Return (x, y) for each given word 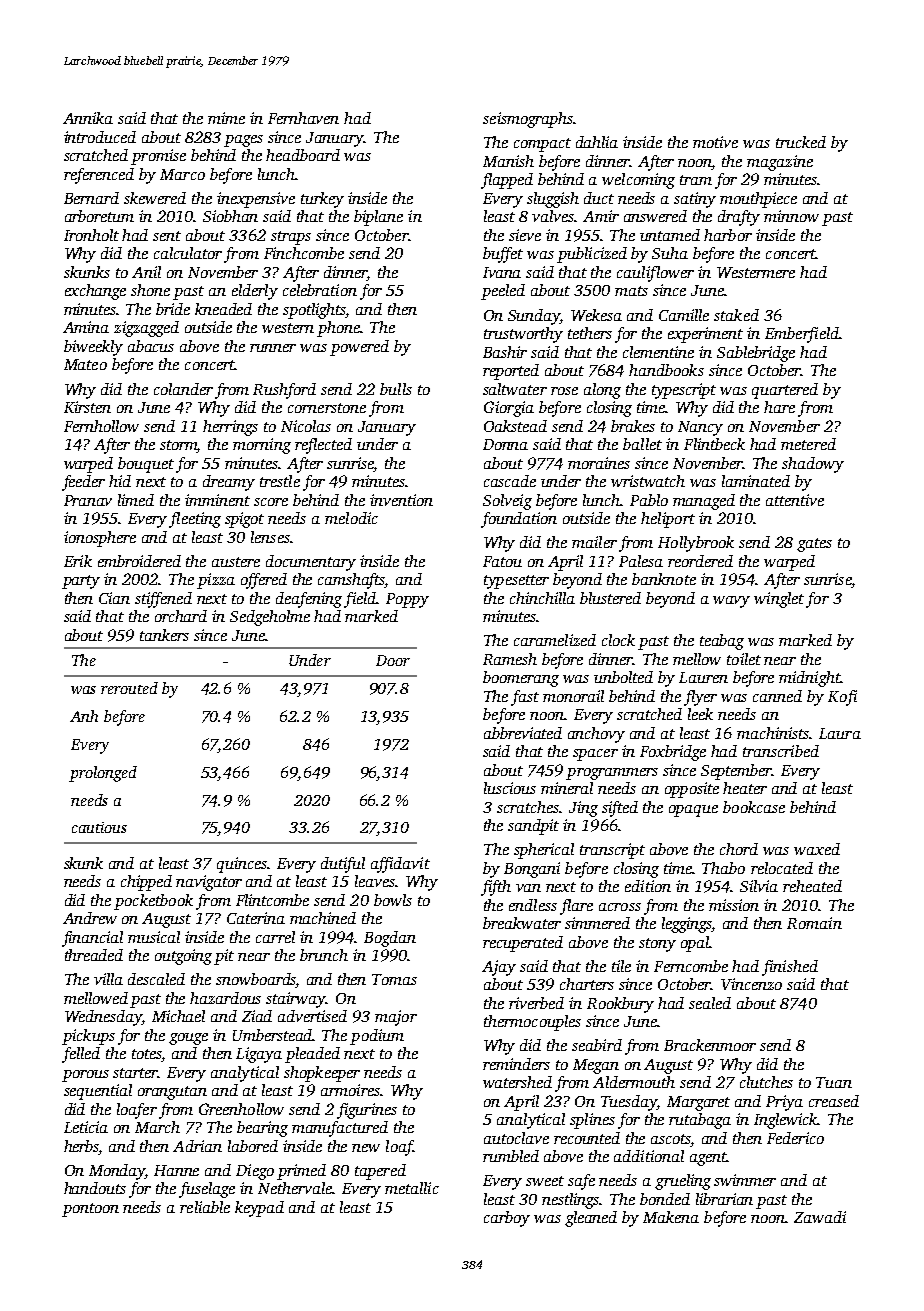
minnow (791, 216)
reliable (205, 1207)
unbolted (623, 677)
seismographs (528, 120)
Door (393, 660)
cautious (99, 827)
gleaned (591, 1219)
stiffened (163, 600)
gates (814, 545)
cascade (510, 481)
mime (226, 118)
